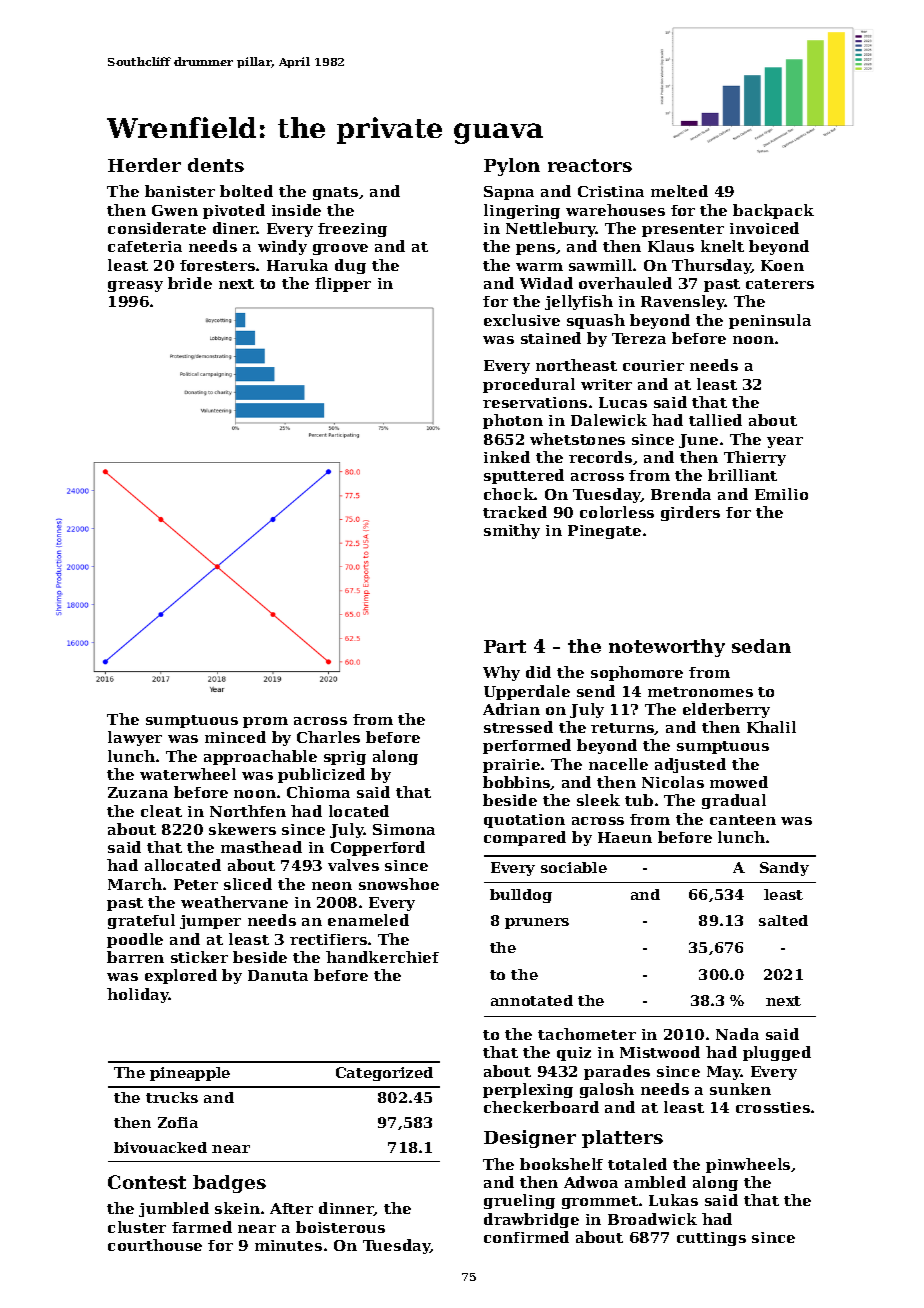 The image size is (924, 1308). I want to click on freezing, so click(352, 230).
